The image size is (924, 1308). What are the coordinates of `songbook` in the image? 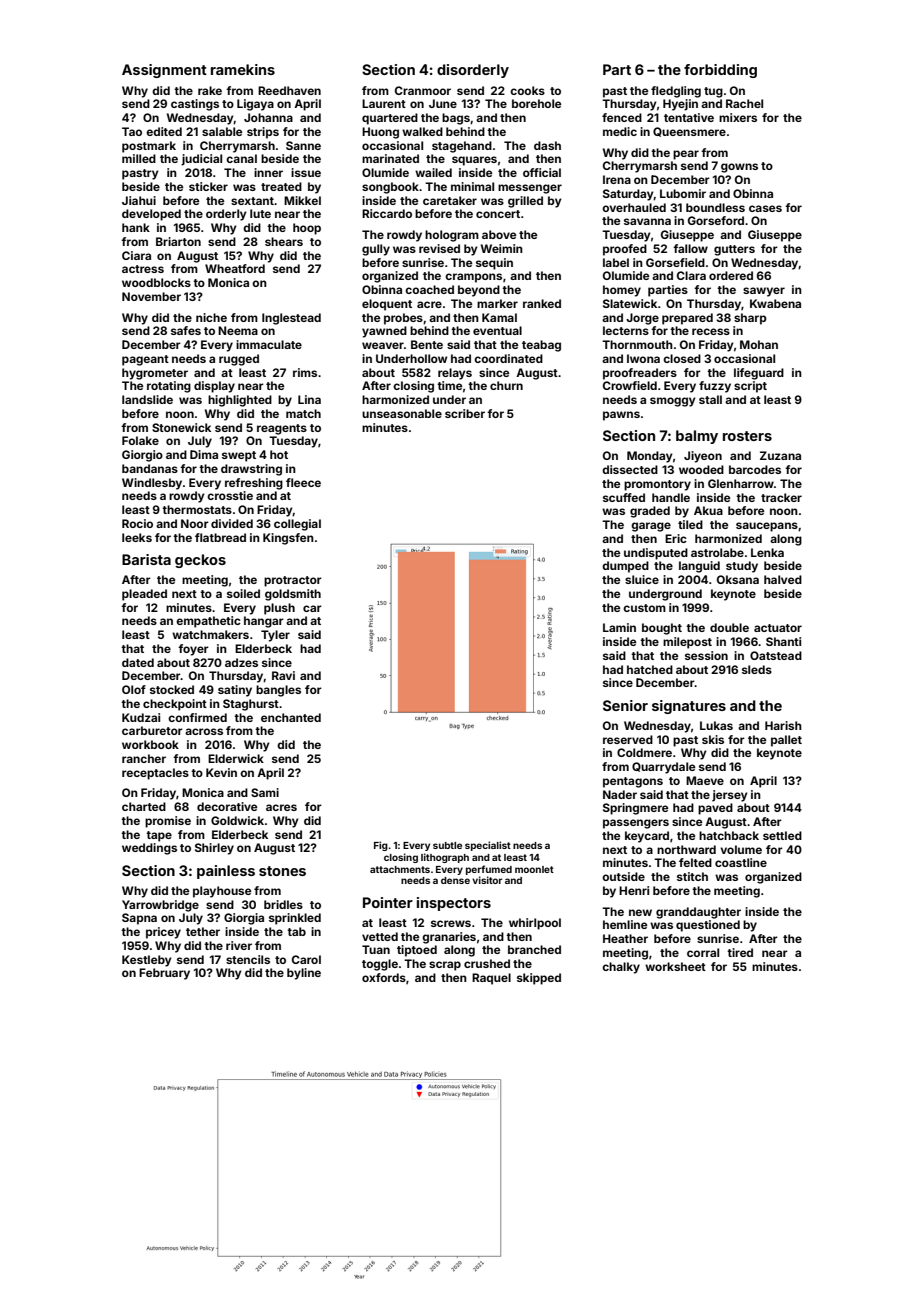 It's located at (390, 188).
